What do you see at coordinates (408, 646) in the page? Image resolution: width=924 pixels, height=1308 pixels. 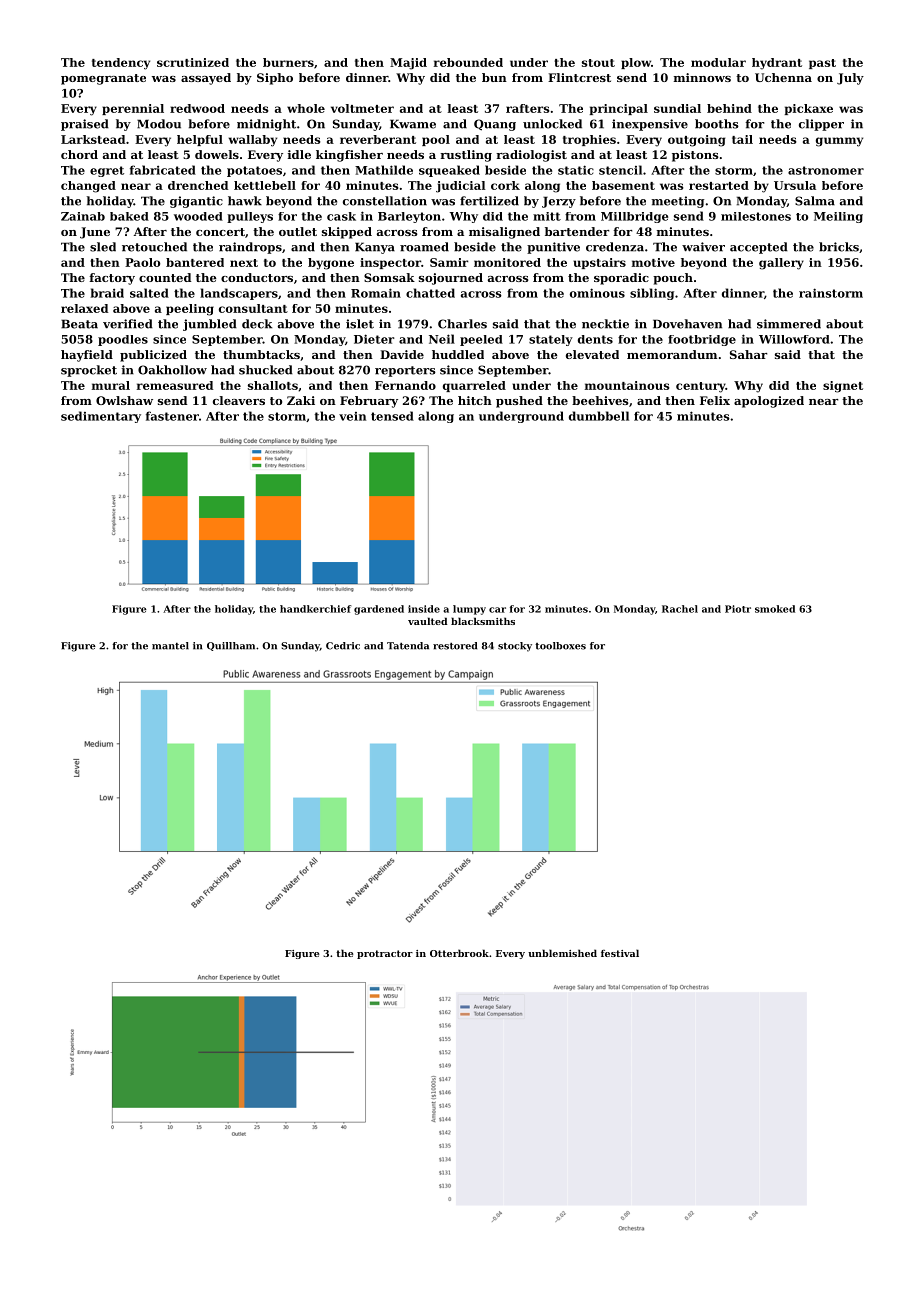 I see `Tatenda` at bounding box center [408, 646].
